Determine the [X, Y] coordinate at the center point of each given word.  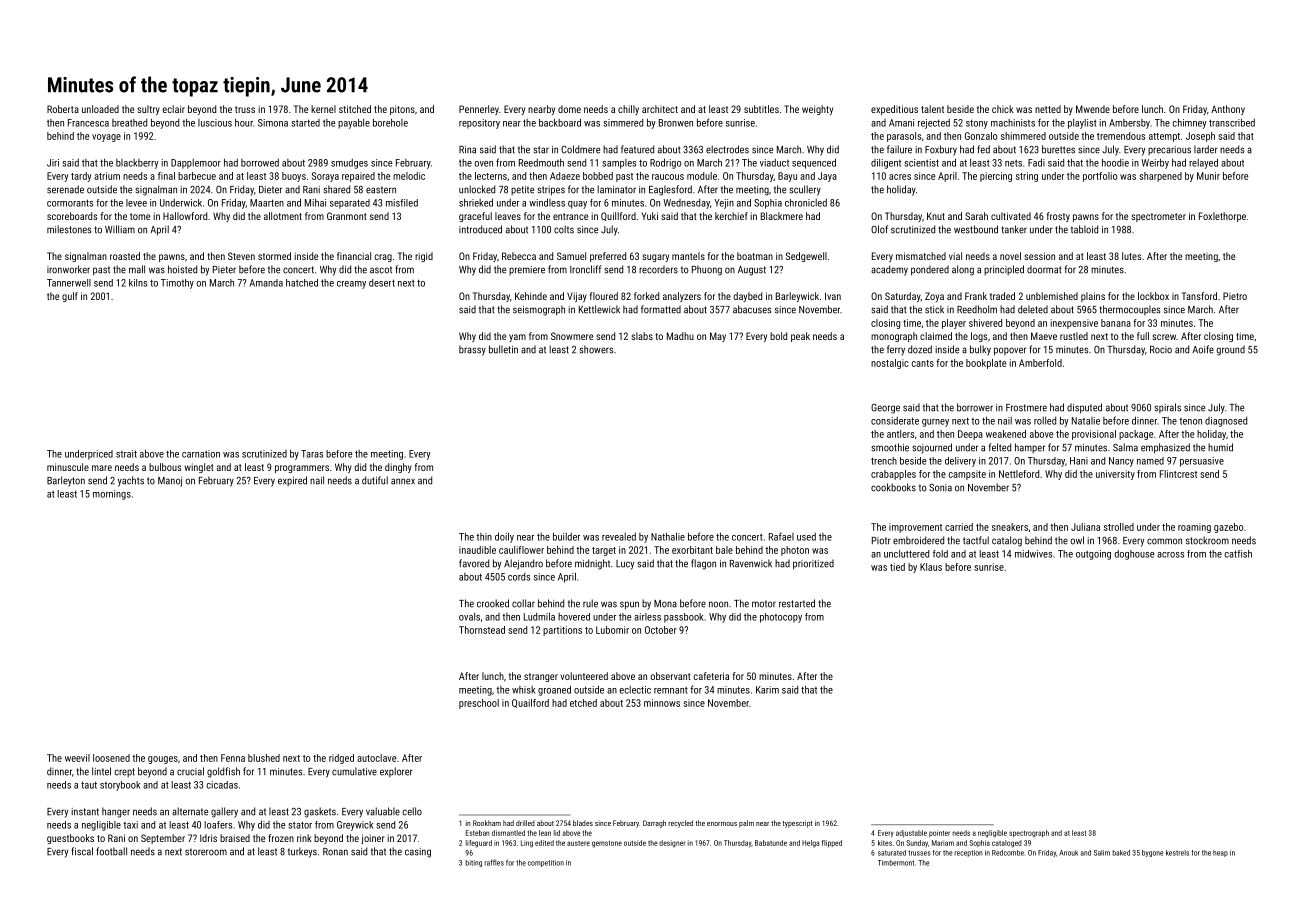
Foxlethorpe [1222, 217]
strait [126, 454]
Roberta [63, 109]
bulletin [503, 349]
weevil [77, 758]
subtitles [761, 109]
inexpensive [1074, 324]
